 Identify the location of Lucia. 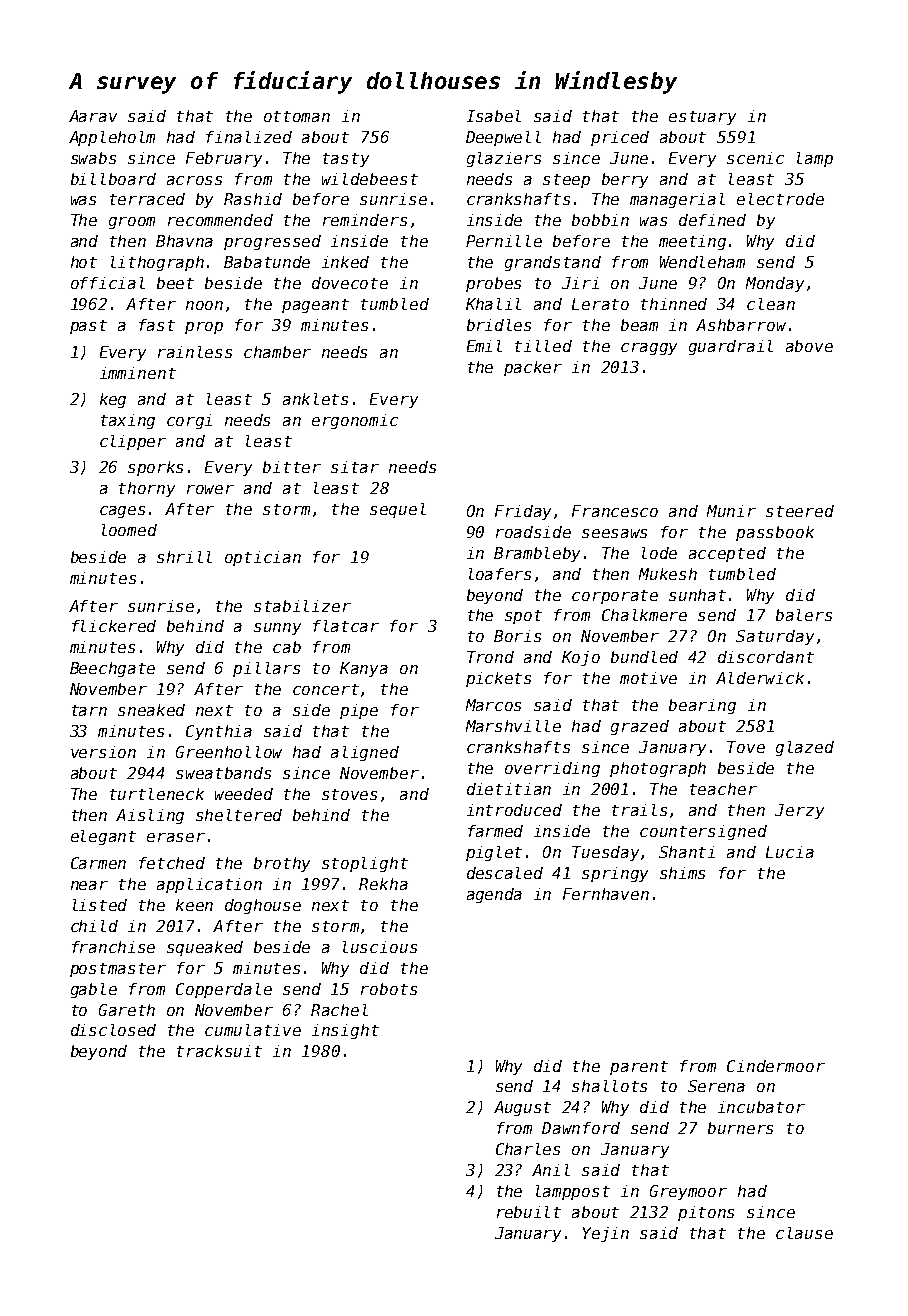
(790, 852).
